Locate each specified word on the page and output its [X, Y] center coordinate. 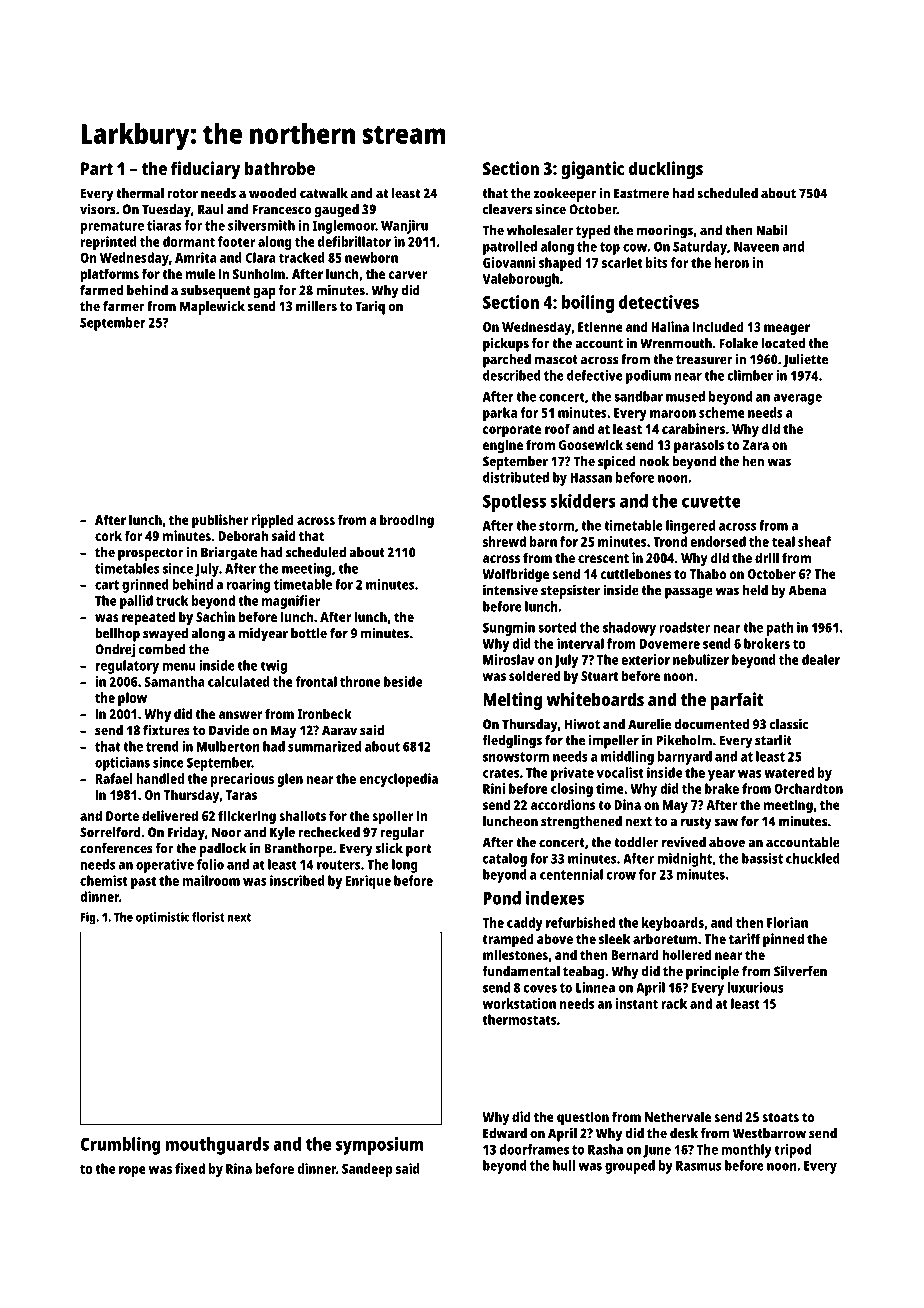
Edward [505, 1133]
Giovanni [509, 262]
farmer [124, 306]
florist [208, 917]
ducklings [666, 170]
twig [273, 667]
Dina [627, 804]
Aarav [339, 730]
